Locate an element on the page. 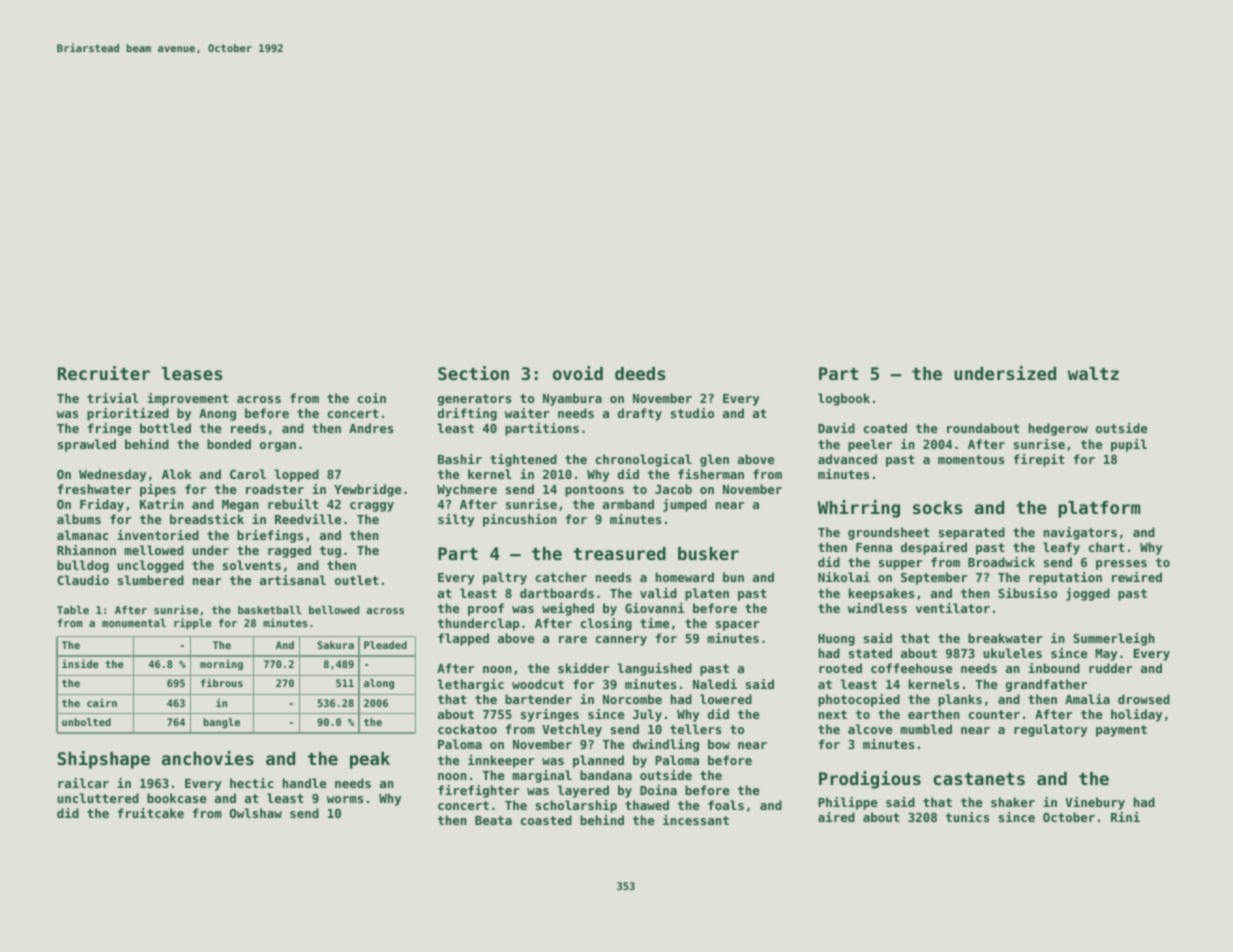  hedgerow is located at coordinates (1058, 429).
